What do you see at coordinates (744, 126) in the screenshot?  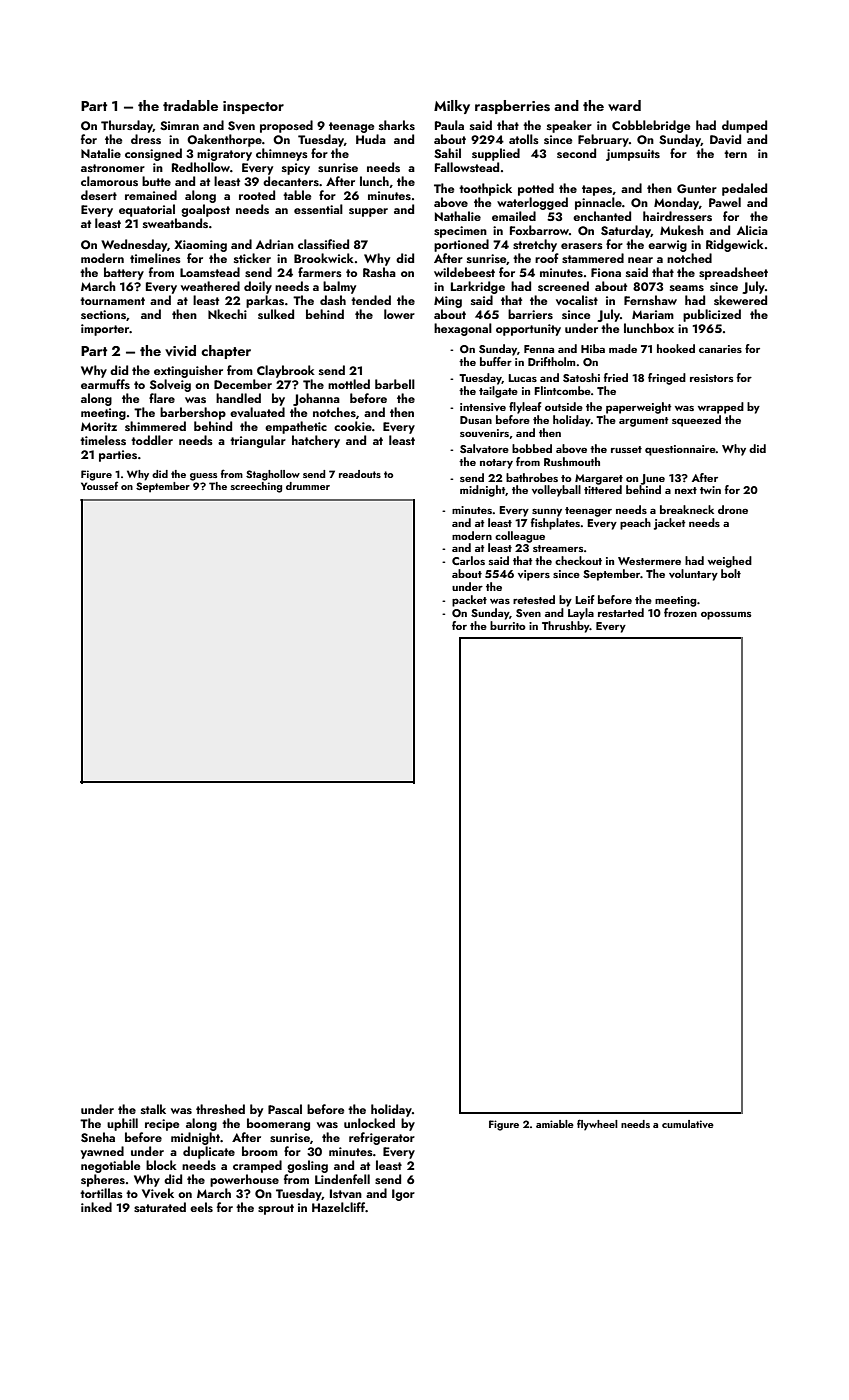 I see `dumped` at bounding box center [744, 126].
